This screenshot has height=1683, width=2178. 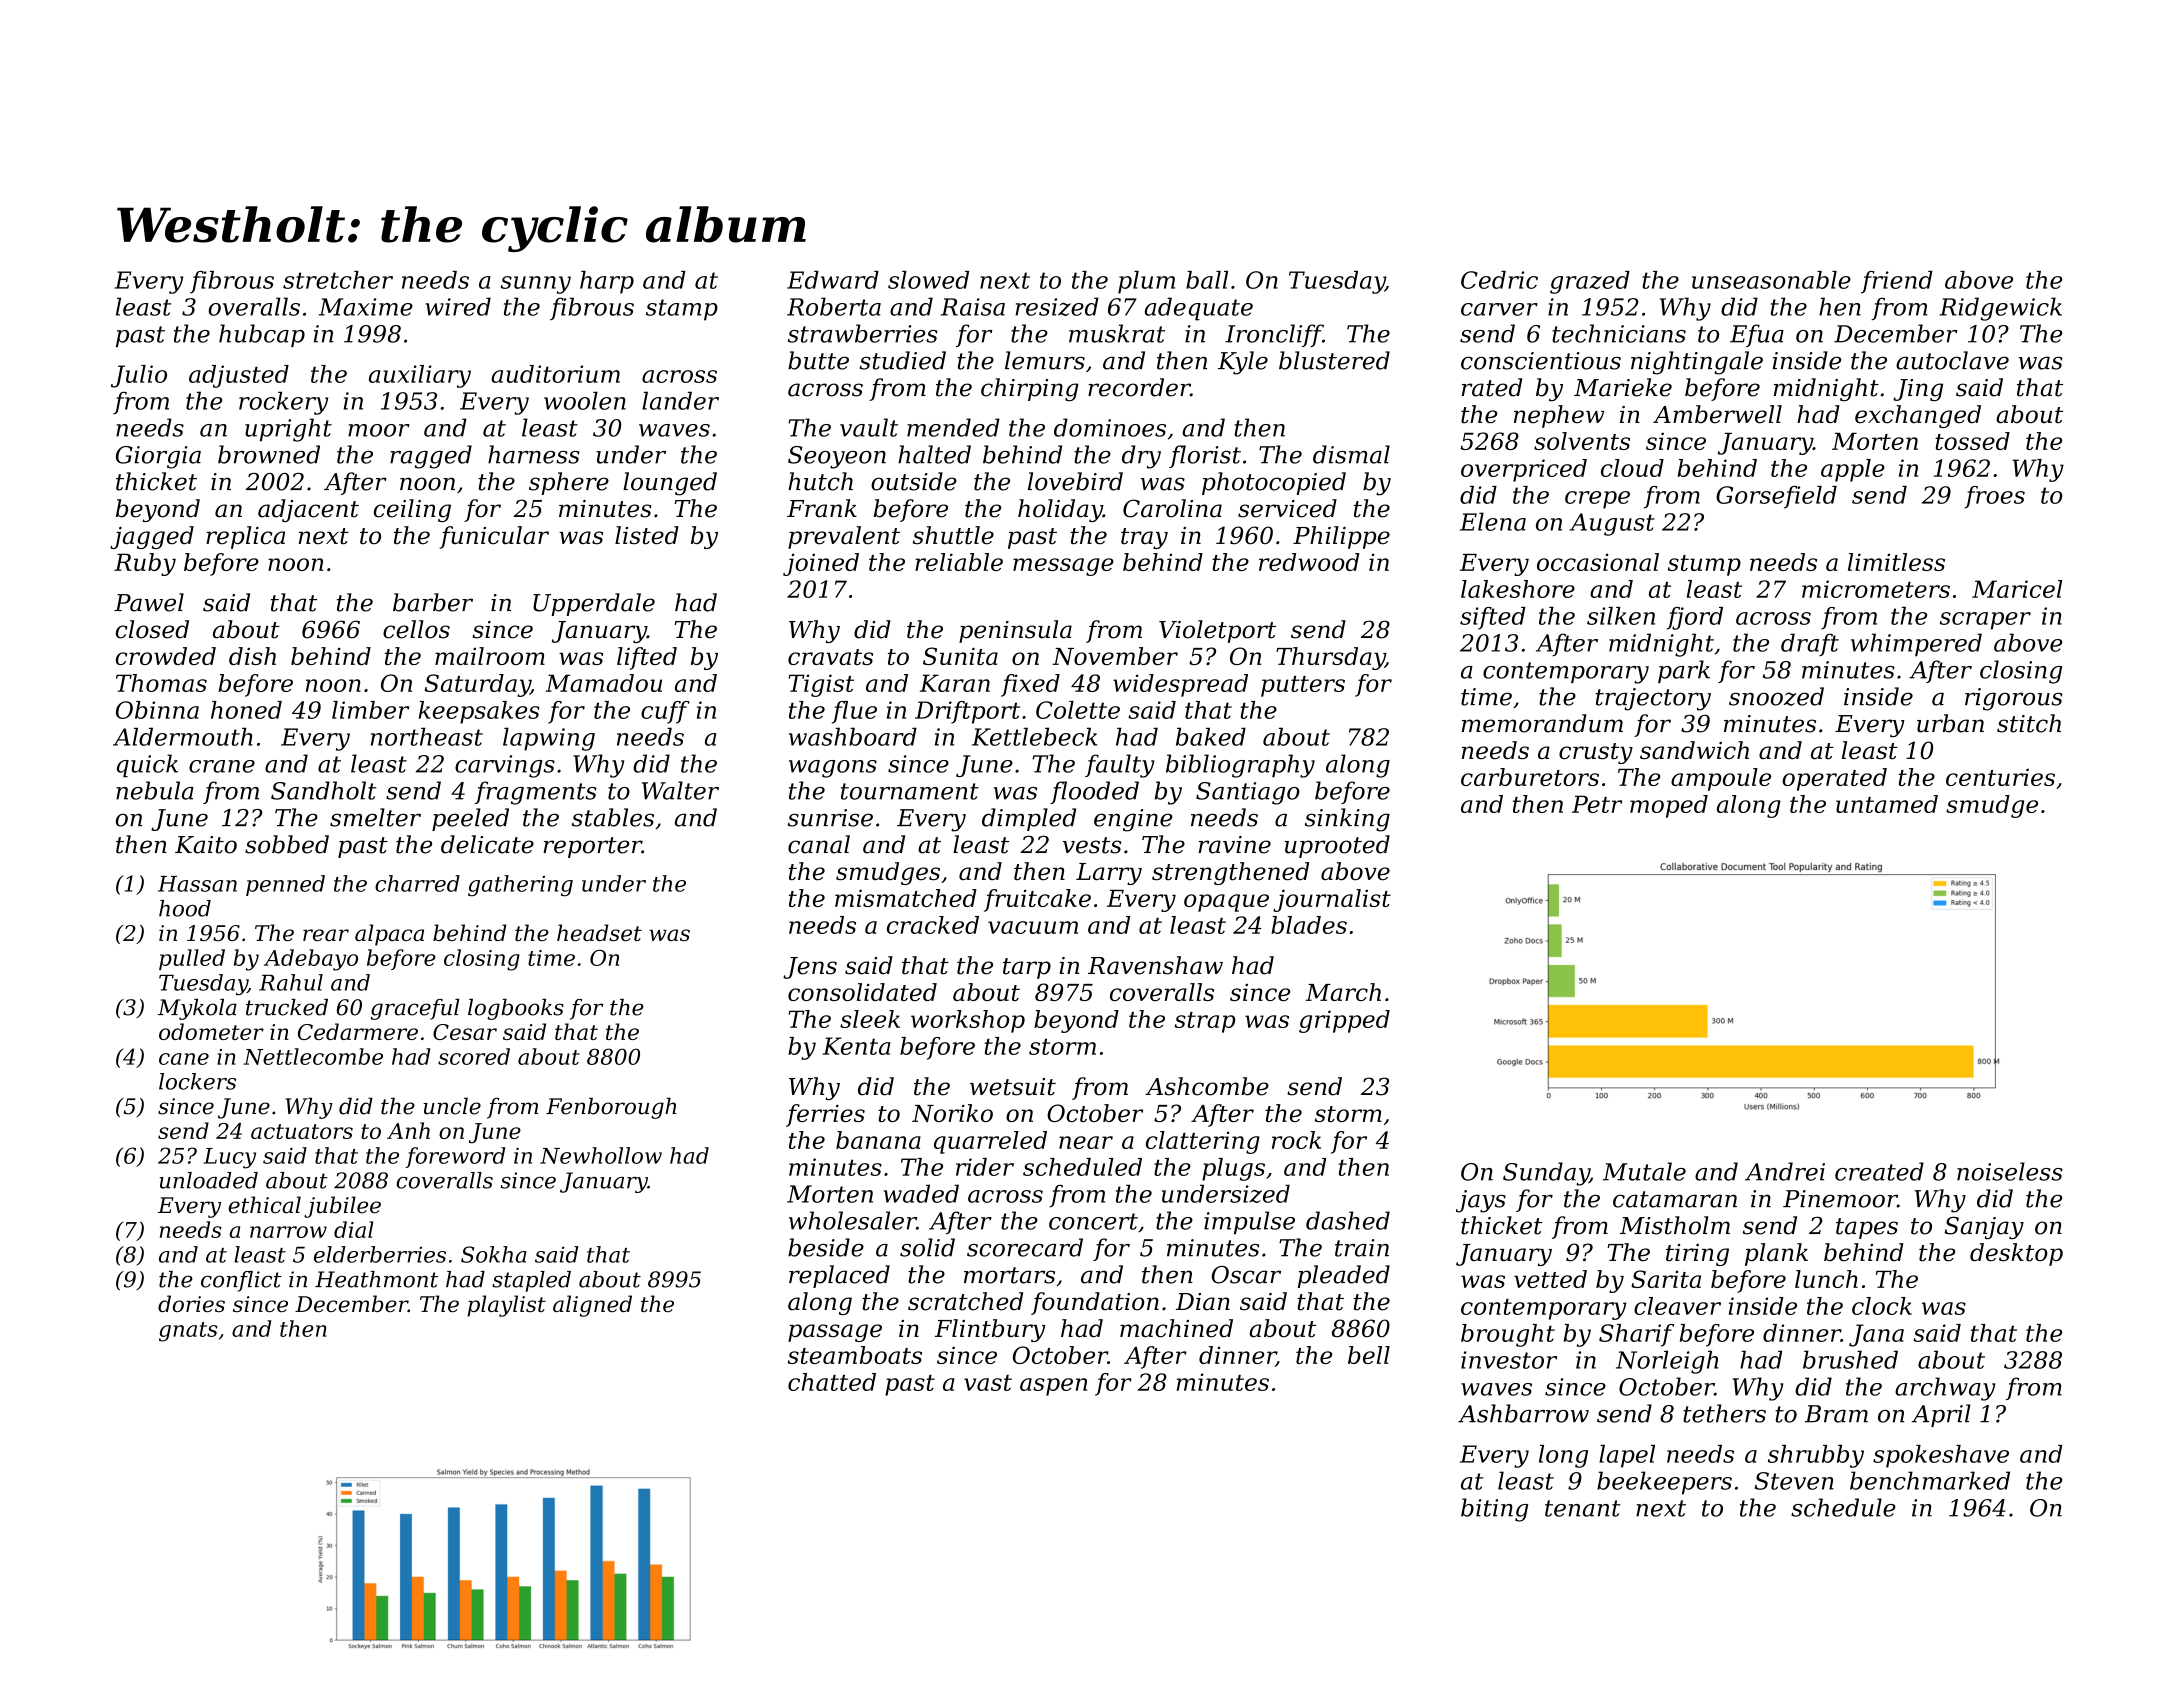 What do you see at coordinates (953, 535) in the screenshot?
I see `shuttle` at bounding box center [953, 535].
